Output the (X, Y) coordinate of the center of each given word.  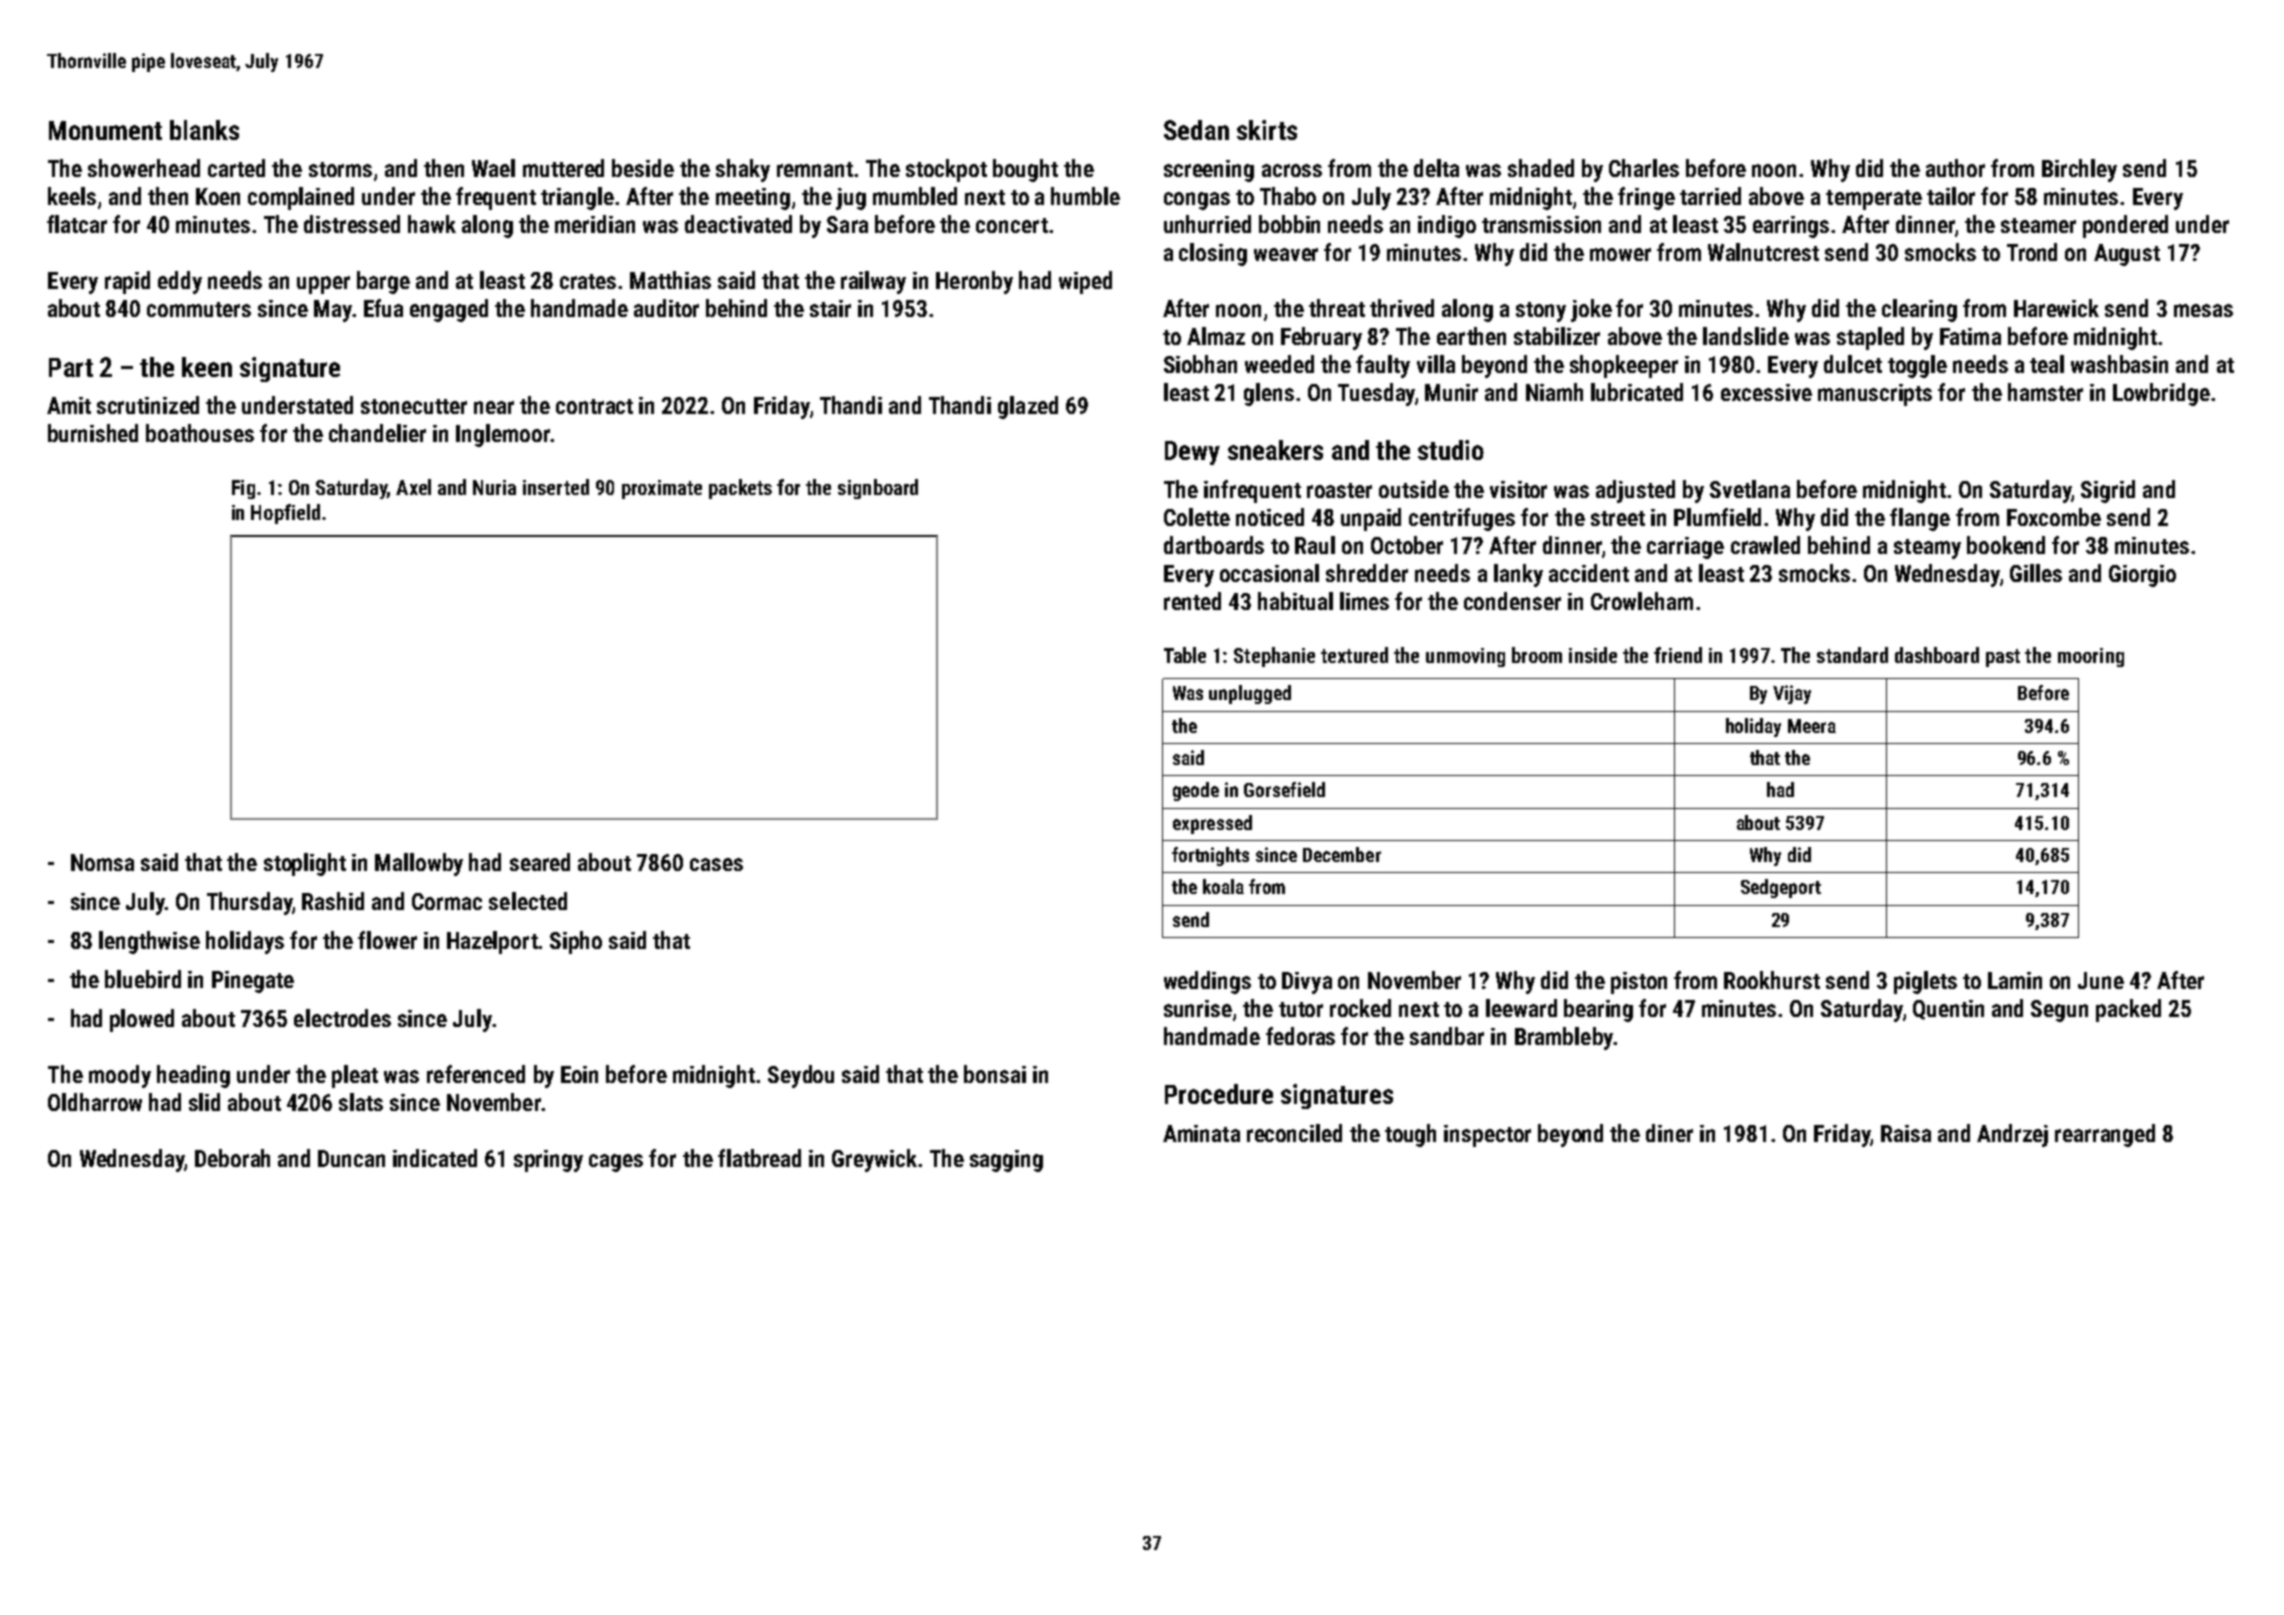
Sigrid (2108, 491)
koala (1223, 886)
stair (830, 308)
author (1955, 168)
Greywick (874, 1160)
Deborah (232, 1158)
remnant (815, 169)
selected (528, 901)
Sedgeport (1781, 888)
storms (340, 169)
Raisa (1906, 1133)
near (494, 407)
